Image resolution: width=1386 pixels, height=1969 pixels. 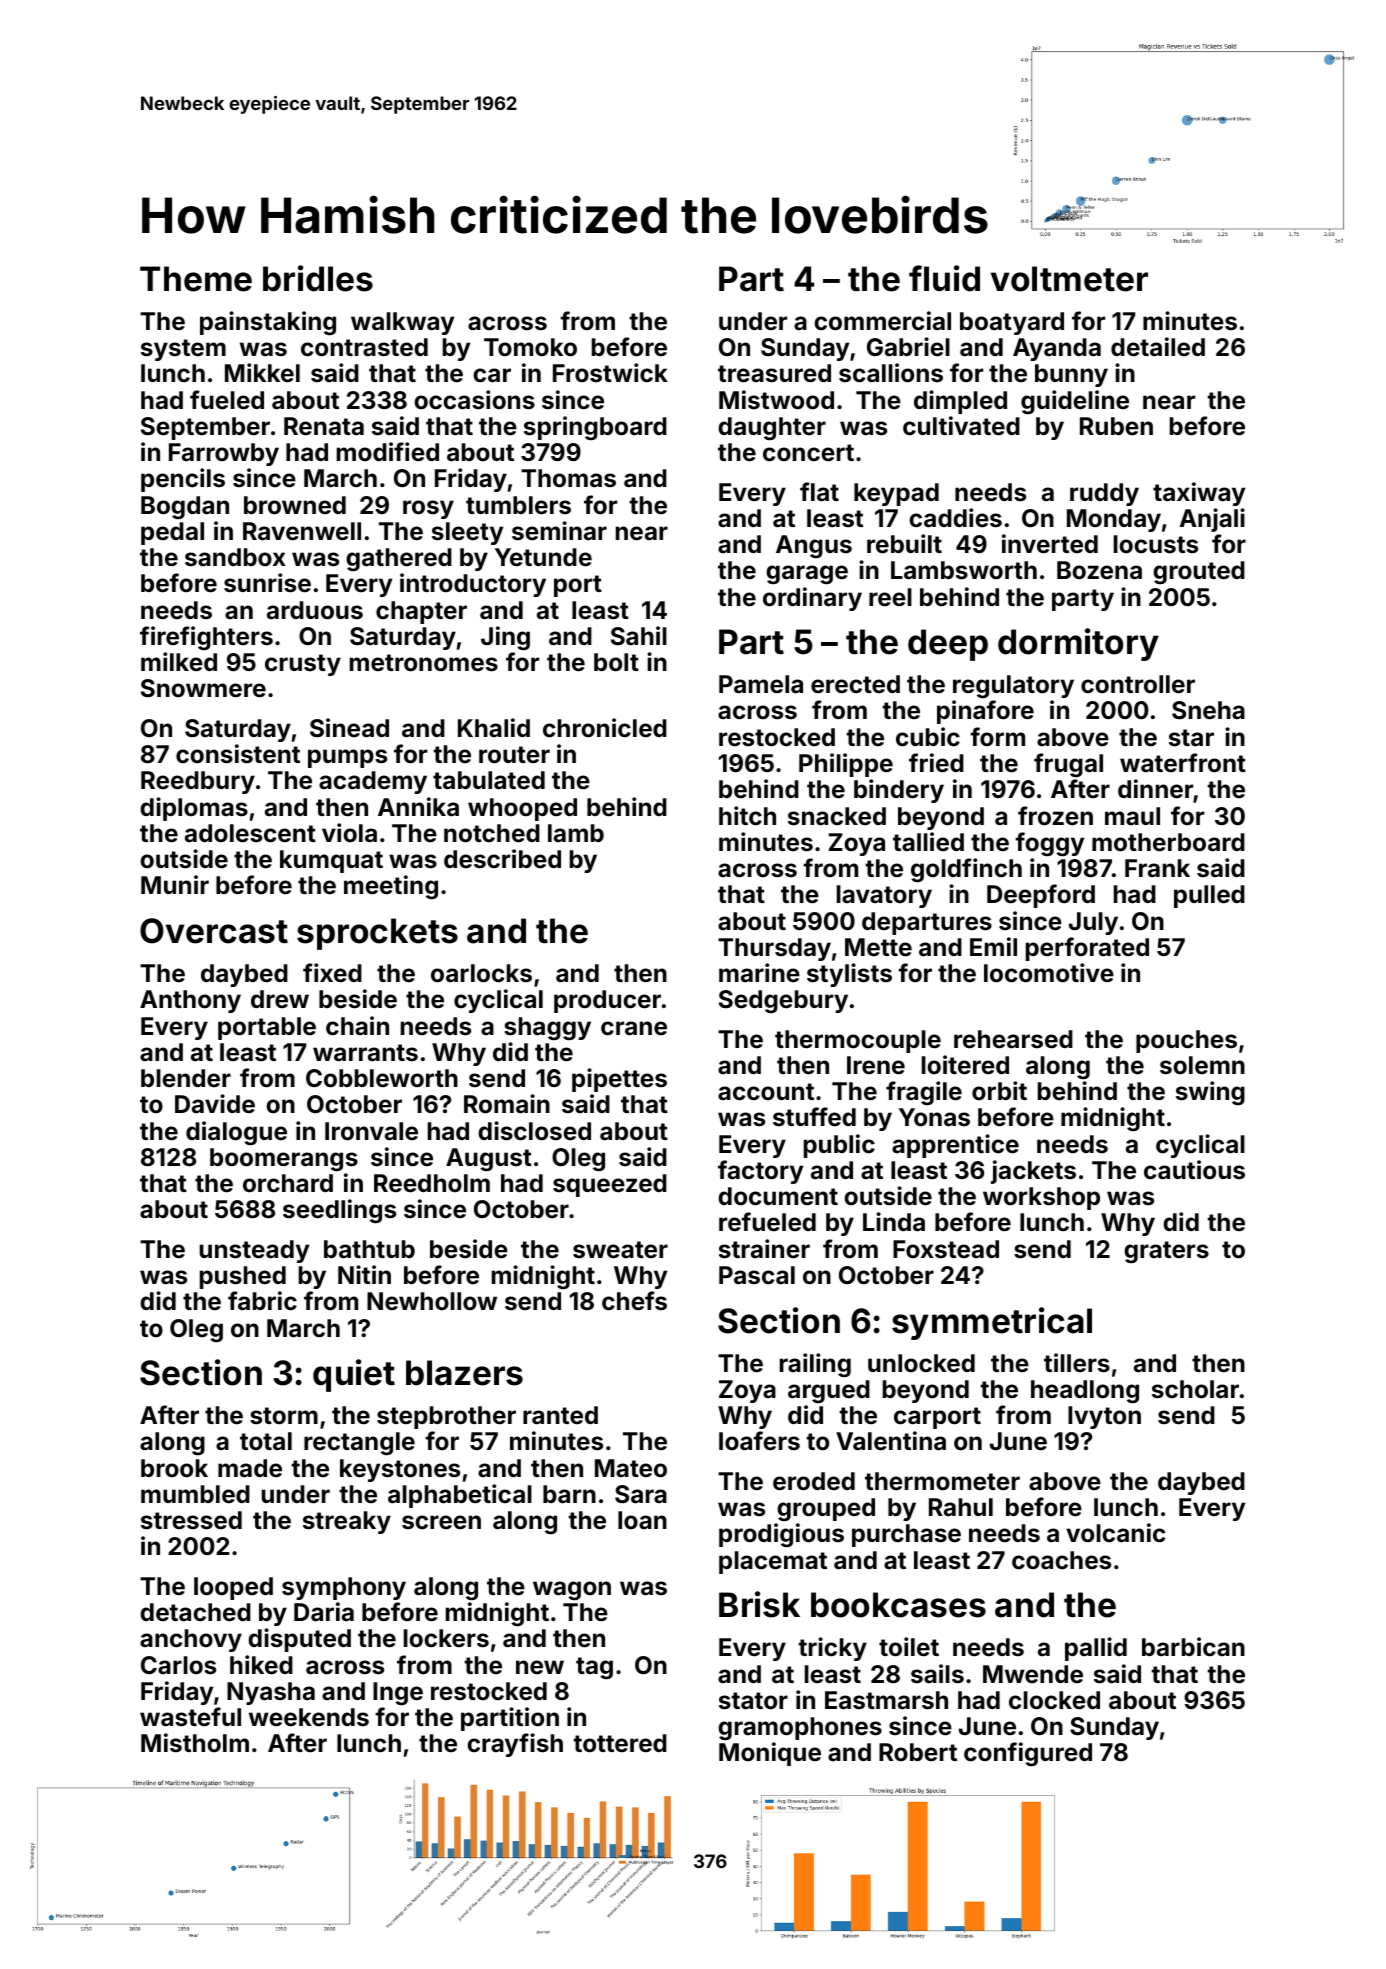 I want to click on occasions, so click(x=474, y=400).
